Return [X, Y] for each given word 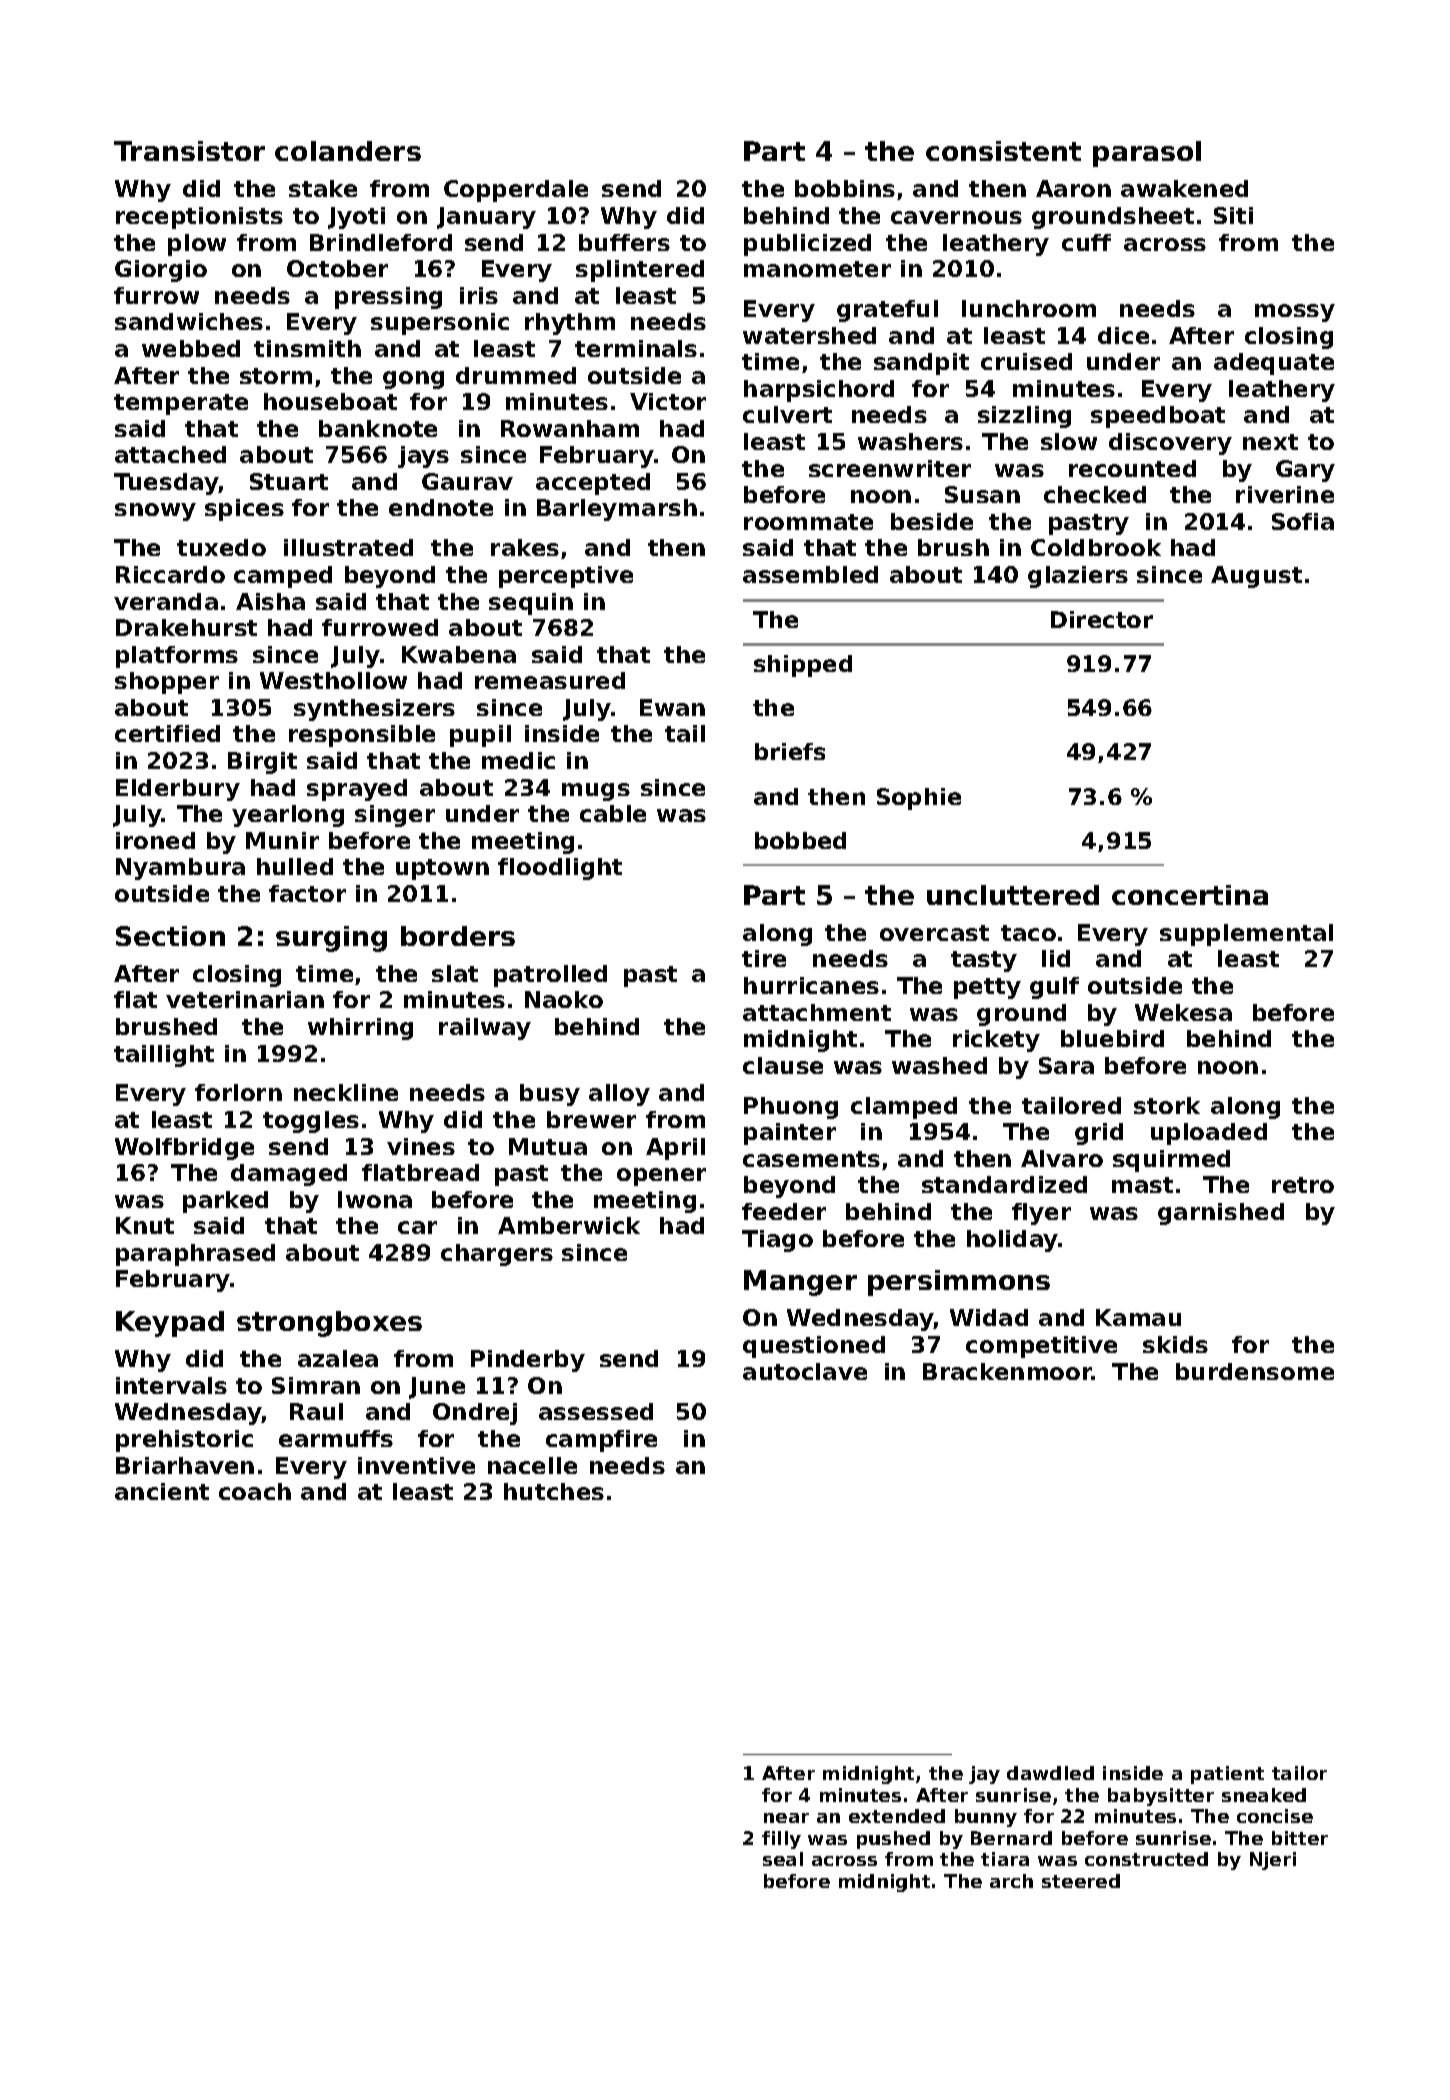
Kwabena [459, 654]
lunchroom [1029, 308]
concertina [1190, 895]
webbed [191, 348]
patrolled [550, 976]
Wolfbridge [184, 1149]
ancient [162, 1491]
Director [1102, 619]
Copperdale [516, 191]
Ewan [672, 707]
